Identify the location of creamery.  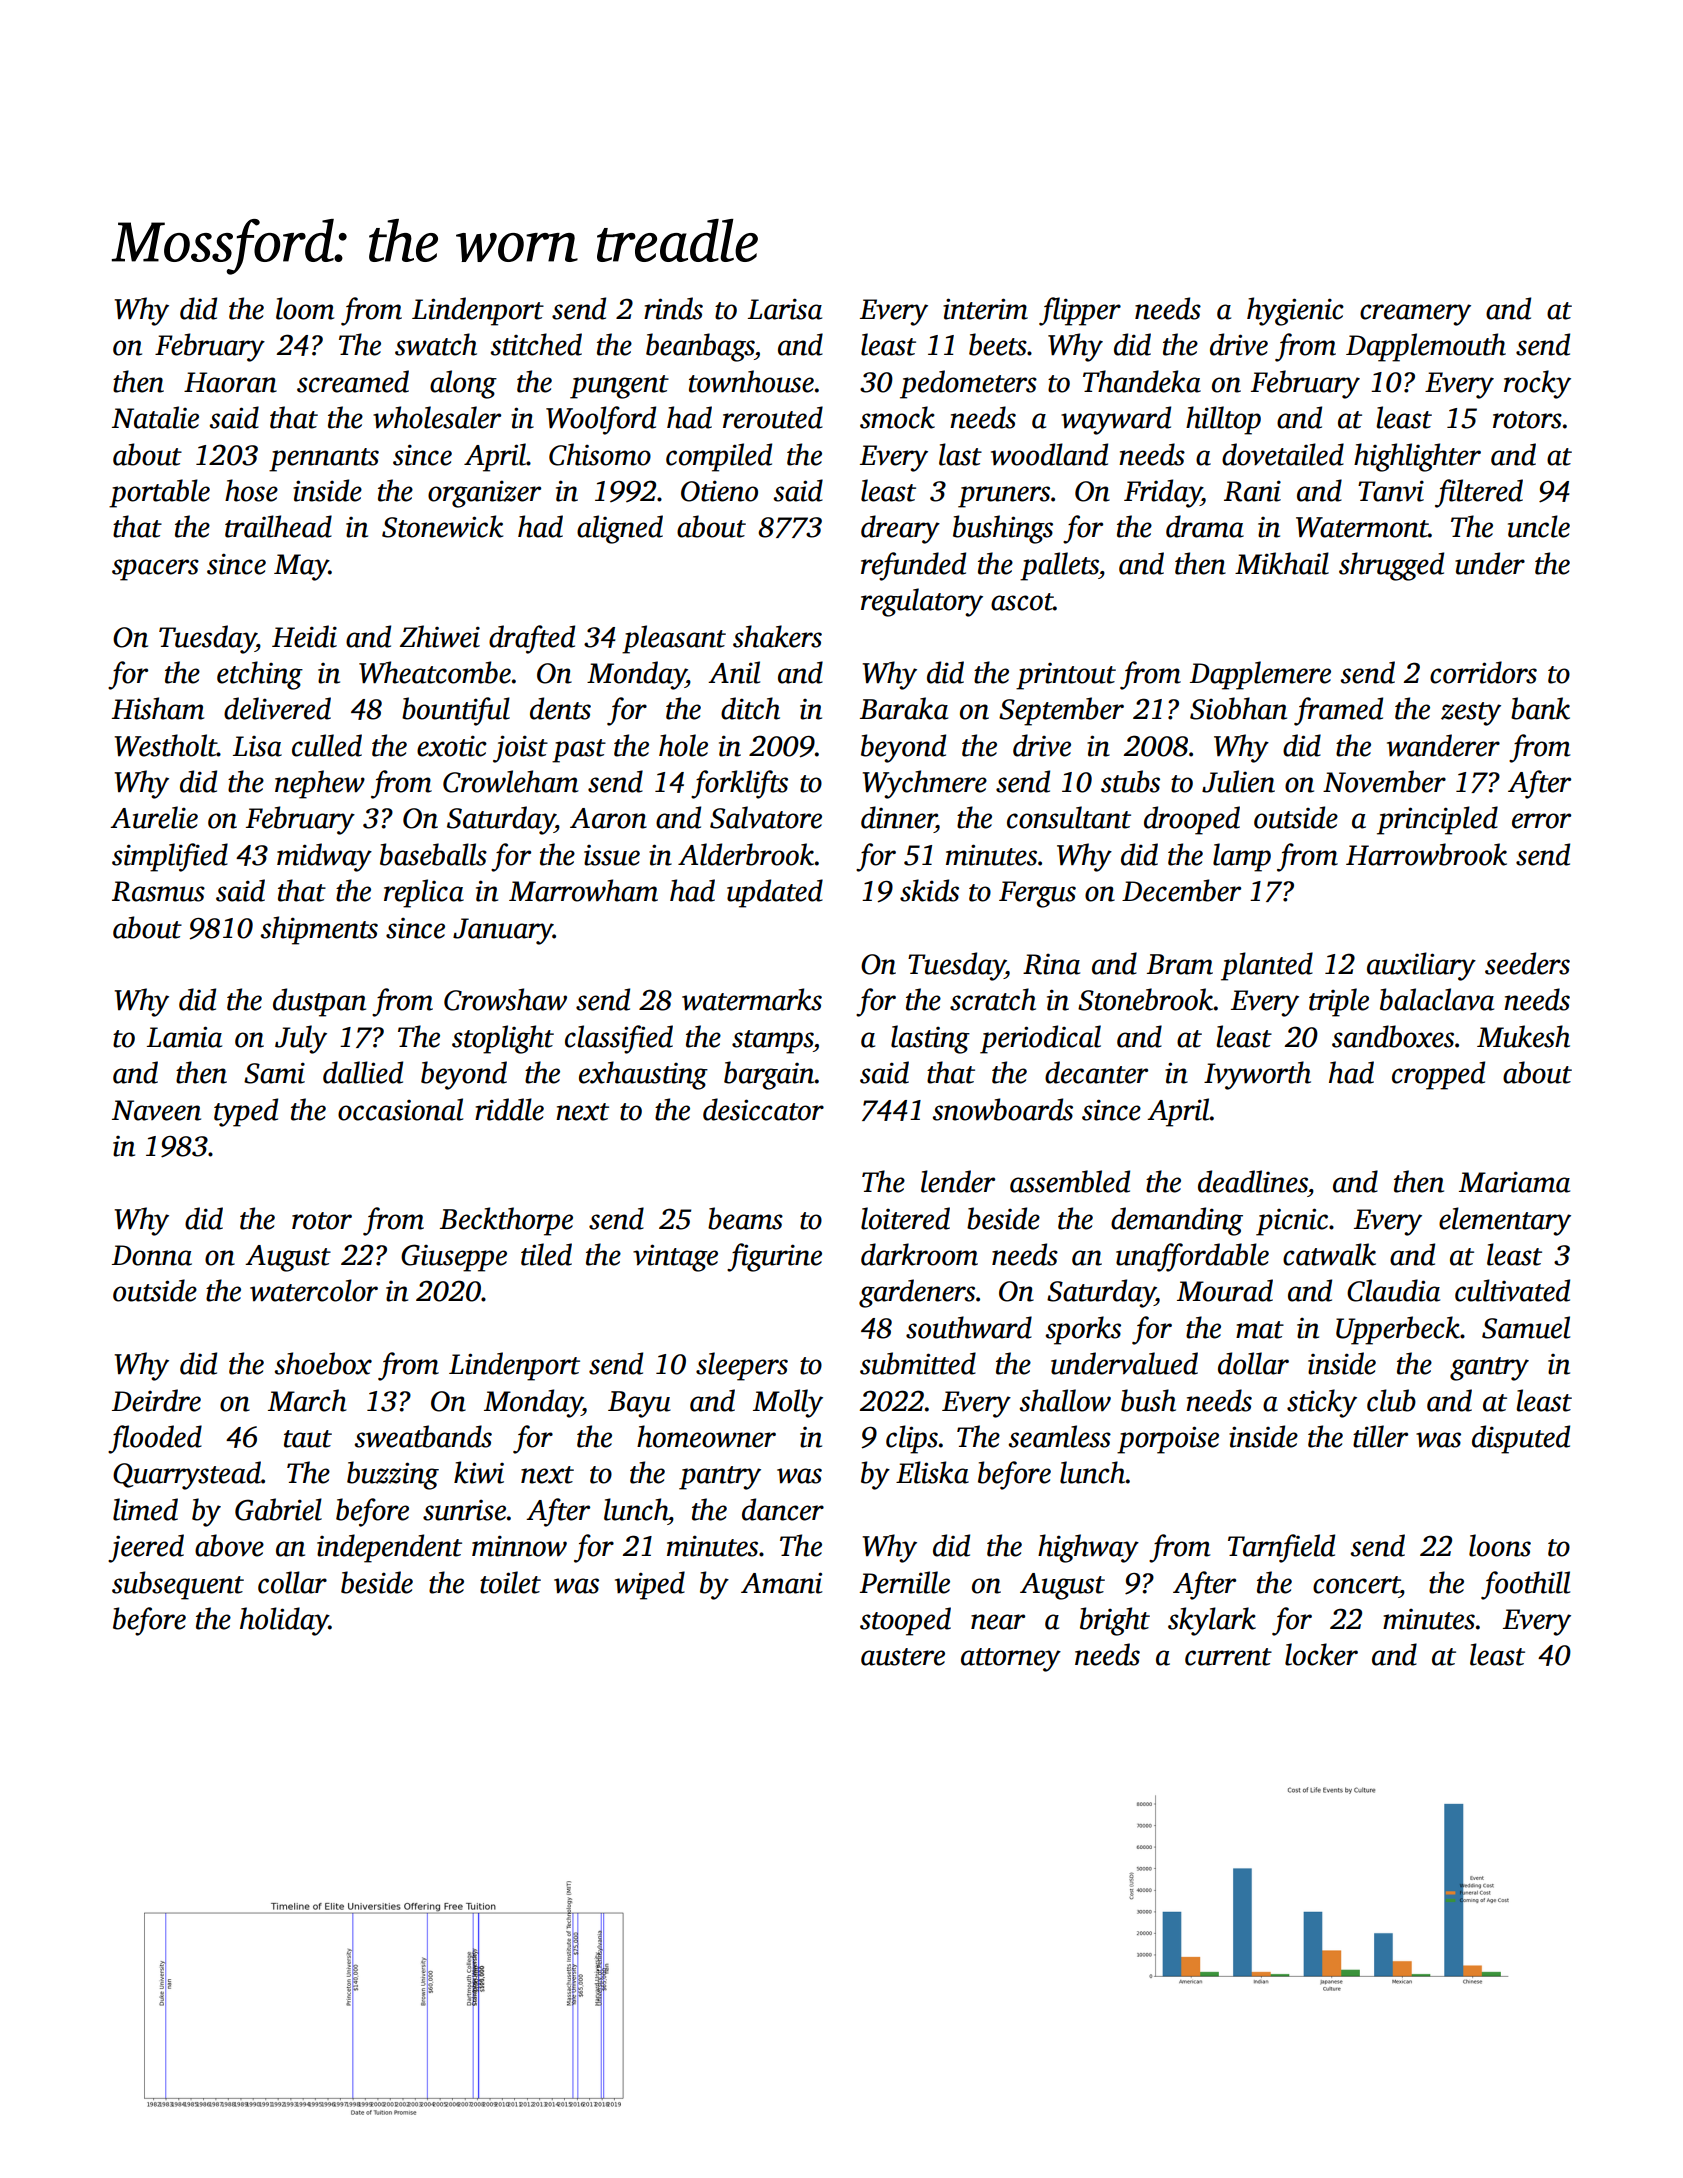
(1415, 315).
